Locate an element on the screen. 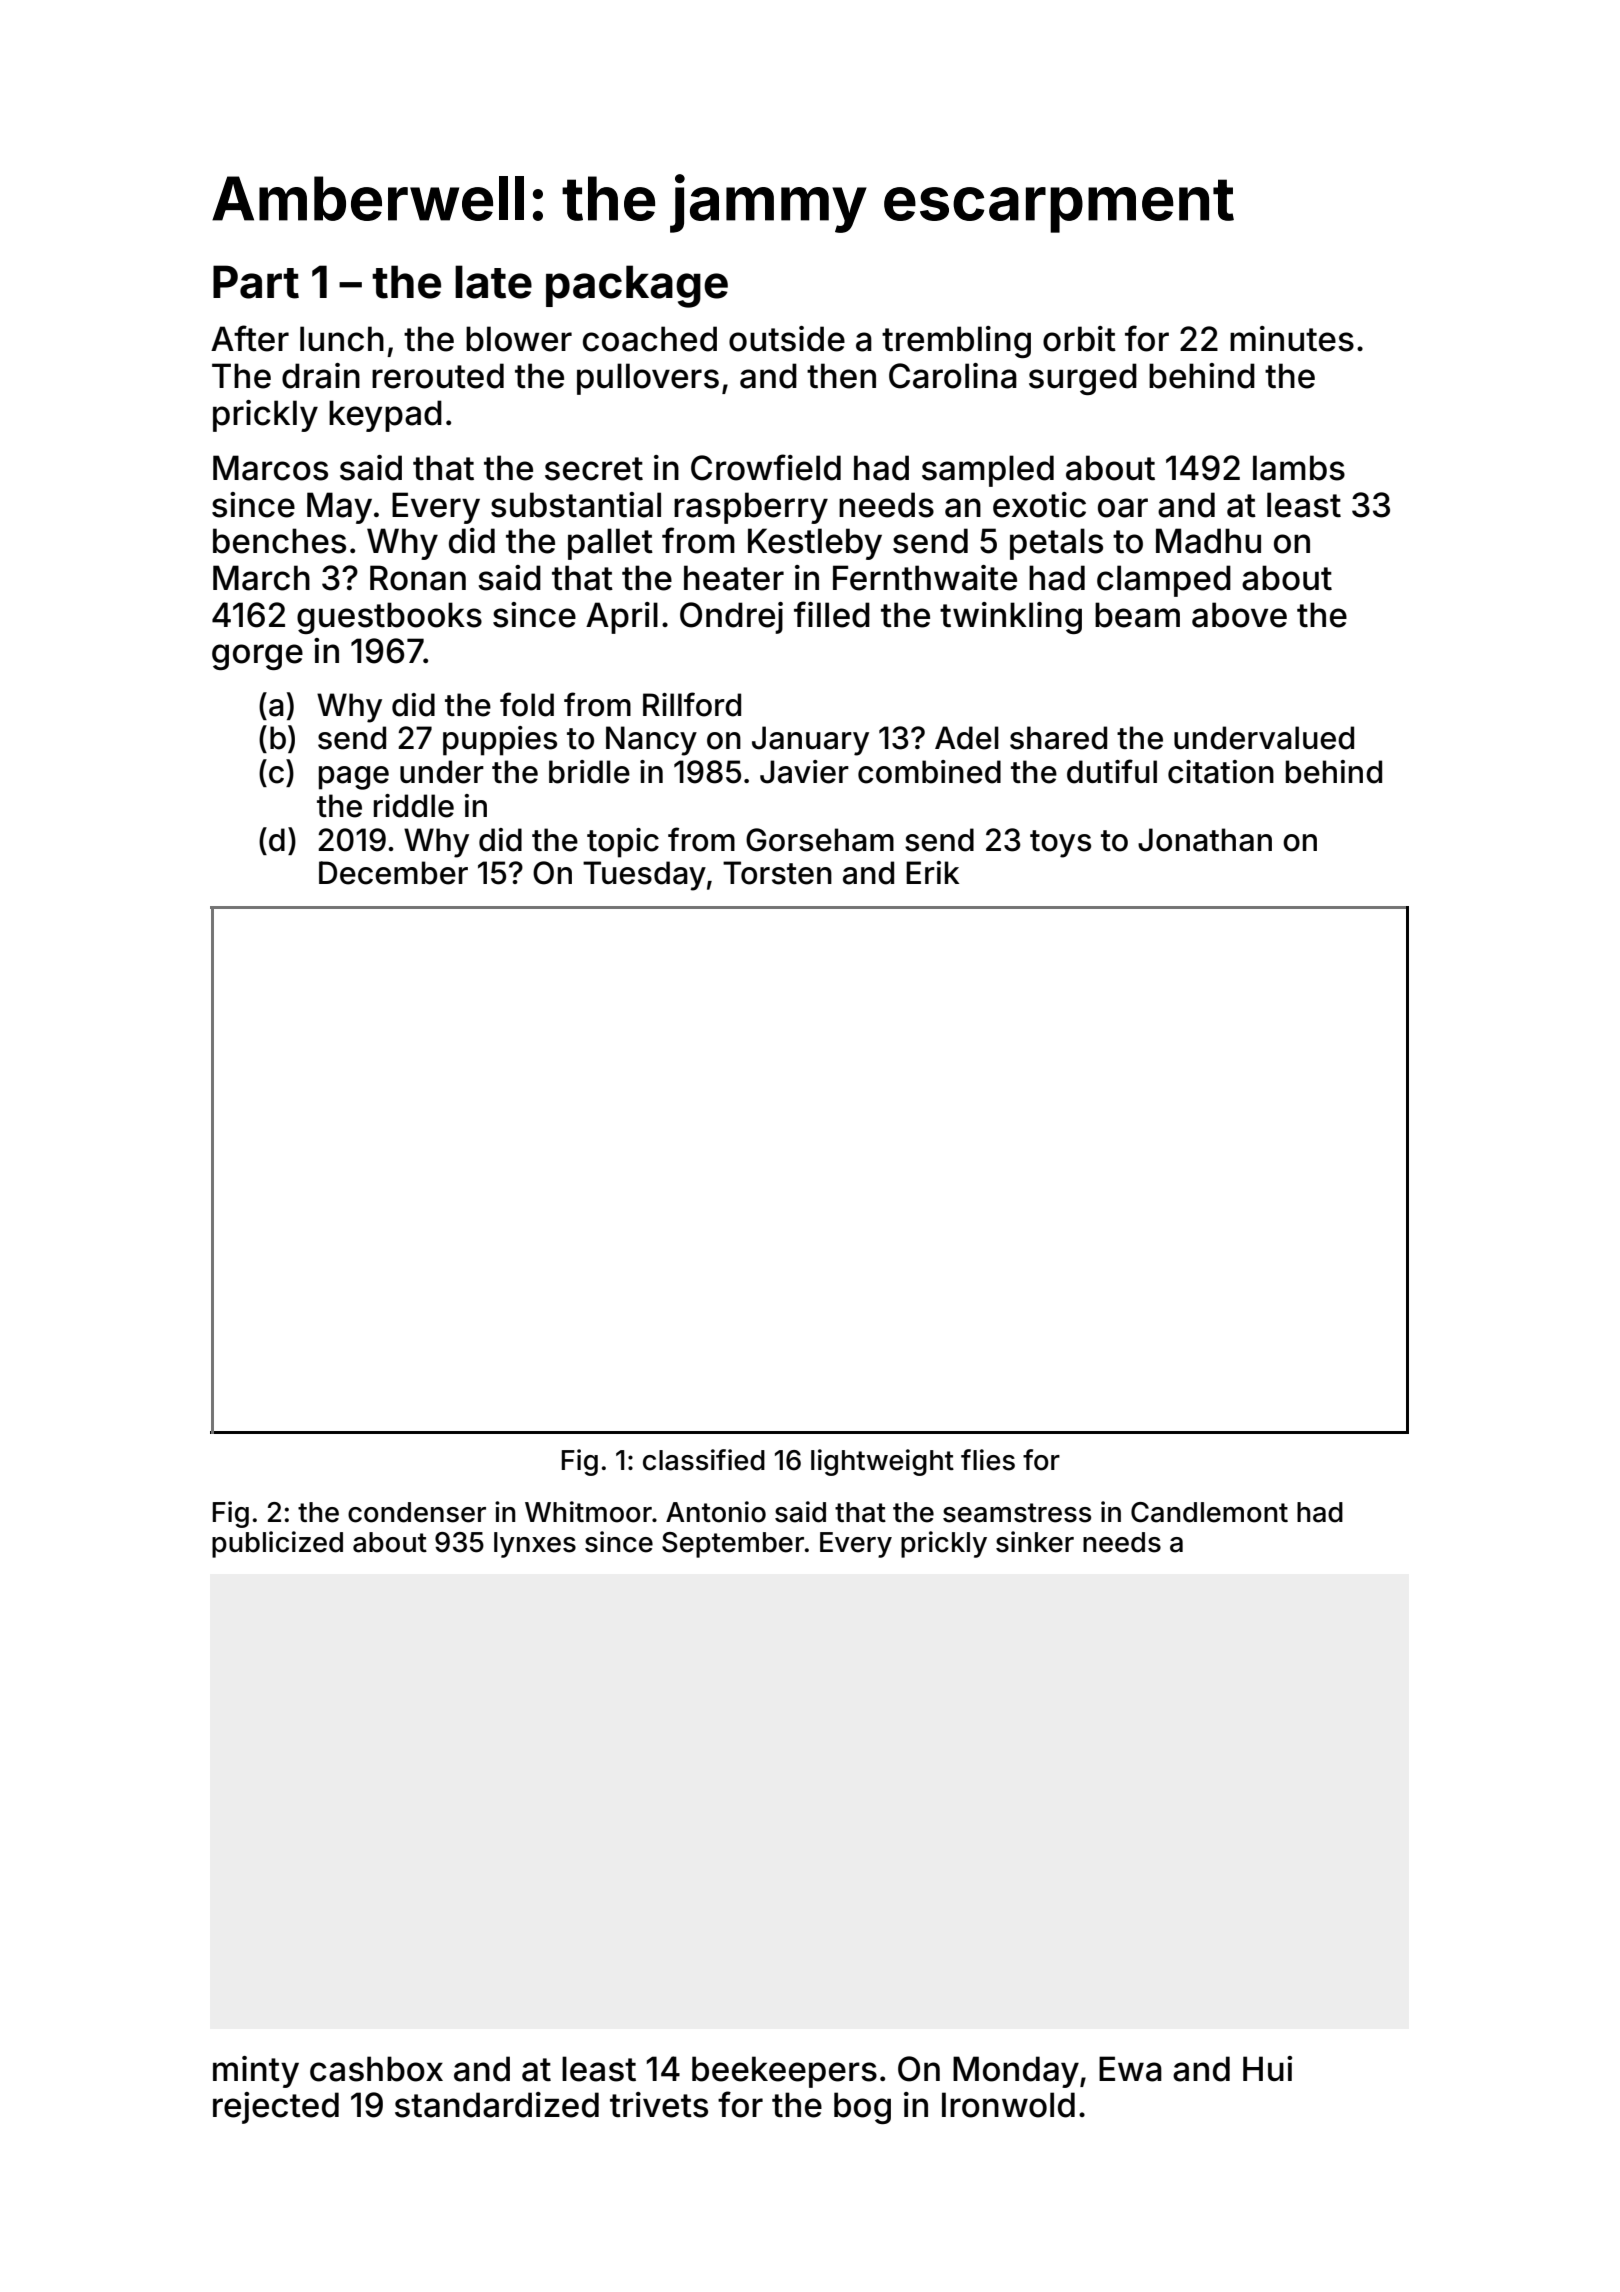 The height and width of the screenshot is (2292, 1620). Adel is located at coordinates (967, 738).
